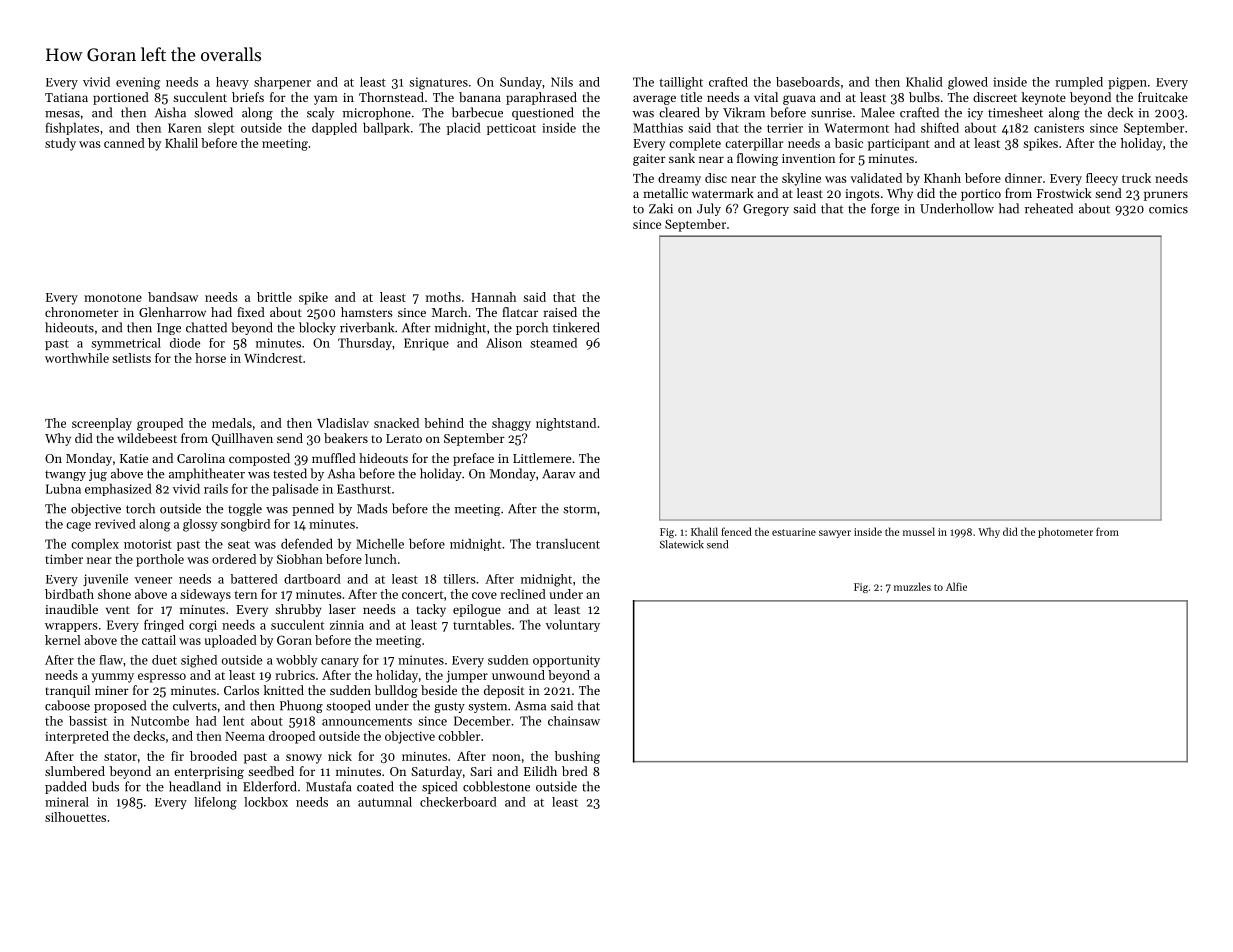 The width and height of the screenshot is (1233, 952). Describe the element at coordinates (559, 474) in the screenshot. I see `Aarav` at that location.
